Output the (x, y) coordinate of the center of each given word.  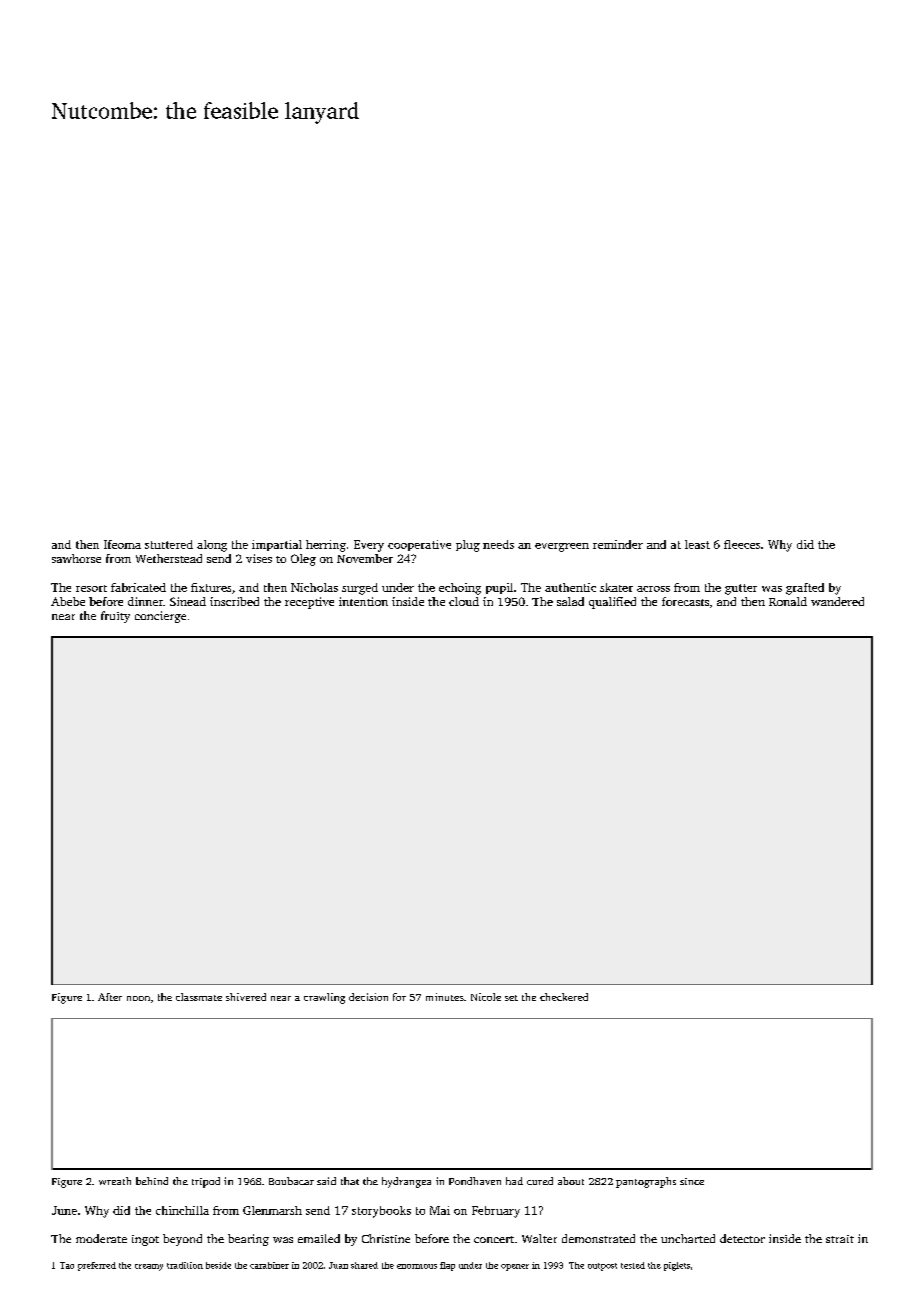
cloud (464, 601)
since (692, 1181)
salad (570, 601)
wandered (837, 601)
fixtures (211, 587)
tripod (206, 1182)
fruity (115, 617)
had (514, 1181)
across (653, 589)
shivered (246, 997)
